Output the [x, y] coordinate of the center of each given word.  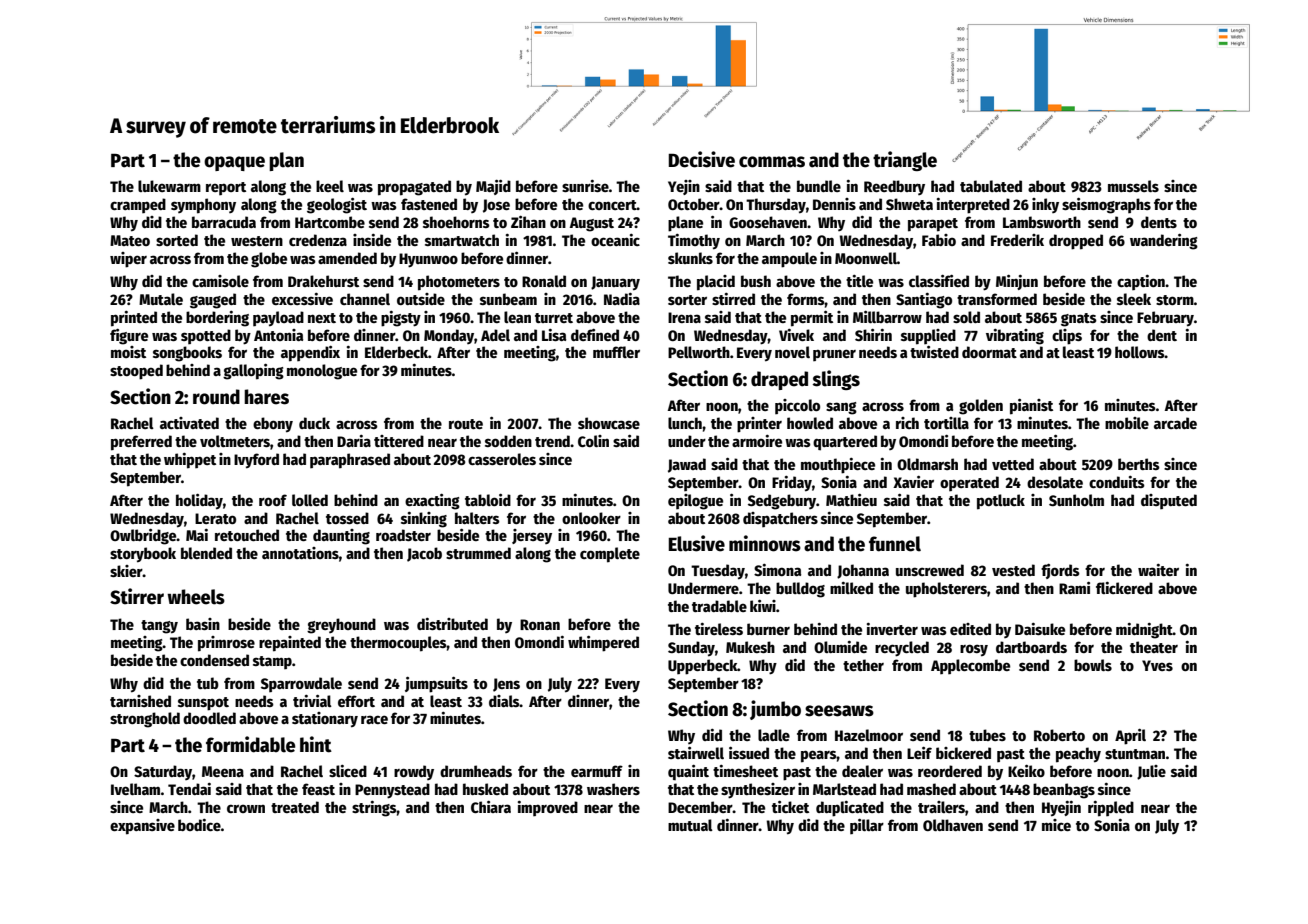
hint [316, 744]
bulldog [800, 590]
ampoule [789, 260]
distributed [452, 624]
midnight [1144, 631]
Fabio [939, 240]
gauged [213, 301]
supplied [928, 337]
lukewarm [169, 186]
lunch [685, 423]
